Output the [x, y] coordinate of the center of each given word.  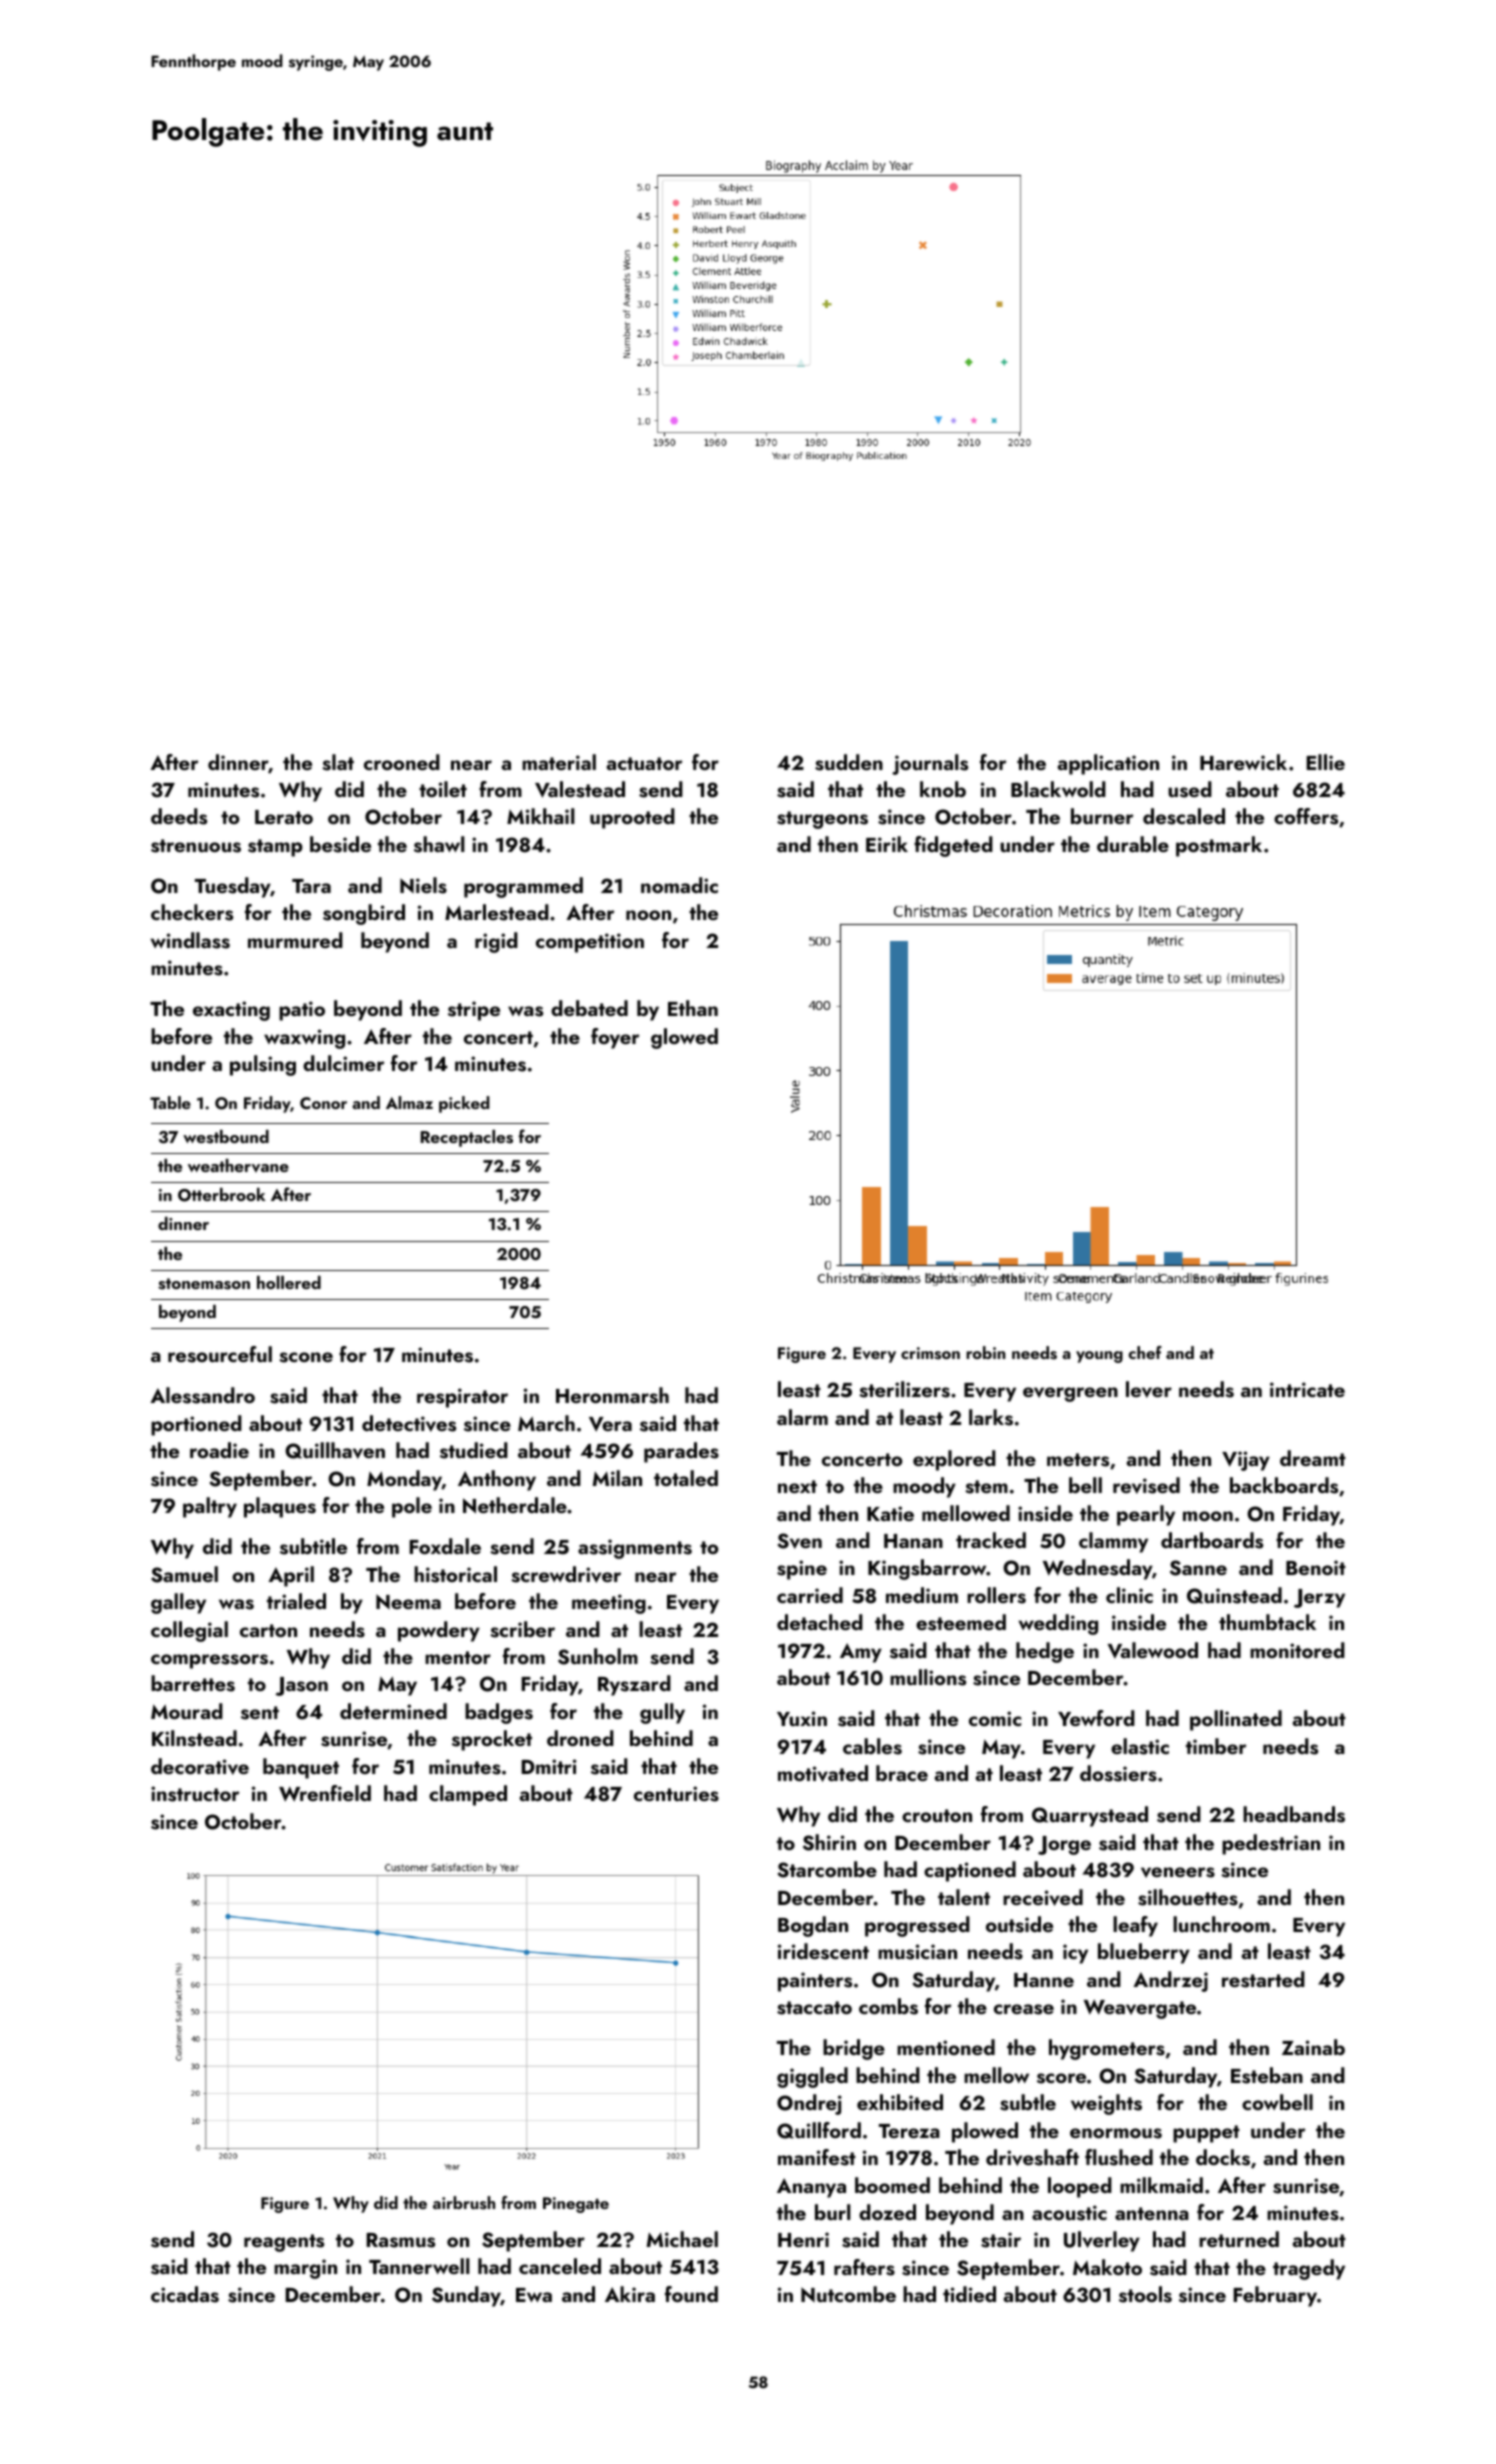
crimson [930, 1353]
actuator [645, 763]
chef [1145, 1352]
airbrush [464, 2203]
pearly [1146, 1515]
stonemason [204, 1284]
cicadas [185, 2294]
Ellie [1325, 762]
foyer [615, 1038]
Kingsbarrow [927, 1569]
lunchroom [1221, 1924]
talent [964, 1897]
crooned [402, 762]
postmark [1219, 846]
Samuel [184, 1574]
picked [464, 1104]
